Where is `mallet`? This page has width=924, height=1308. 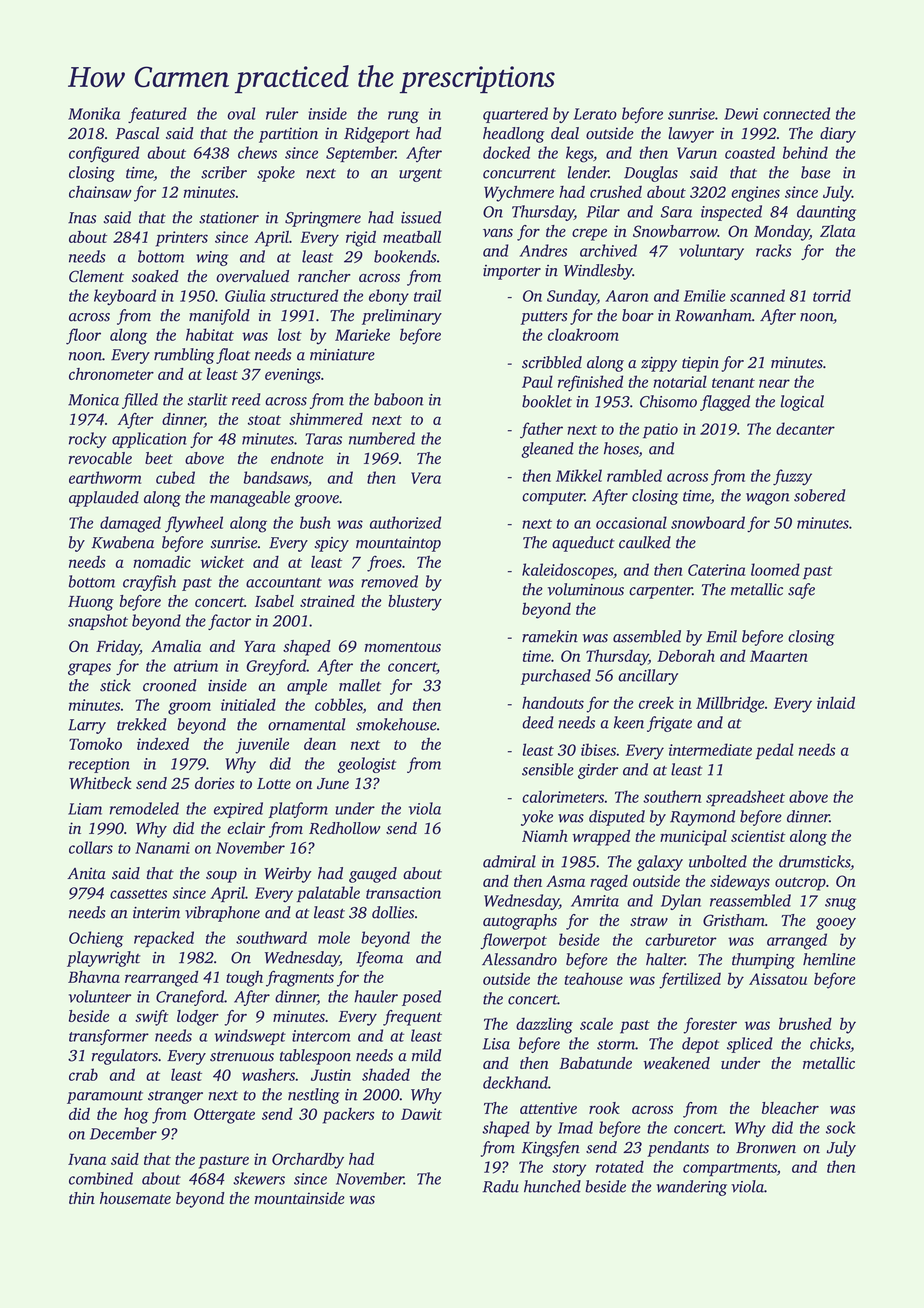
mallet is located at coordinates (360, 685).
